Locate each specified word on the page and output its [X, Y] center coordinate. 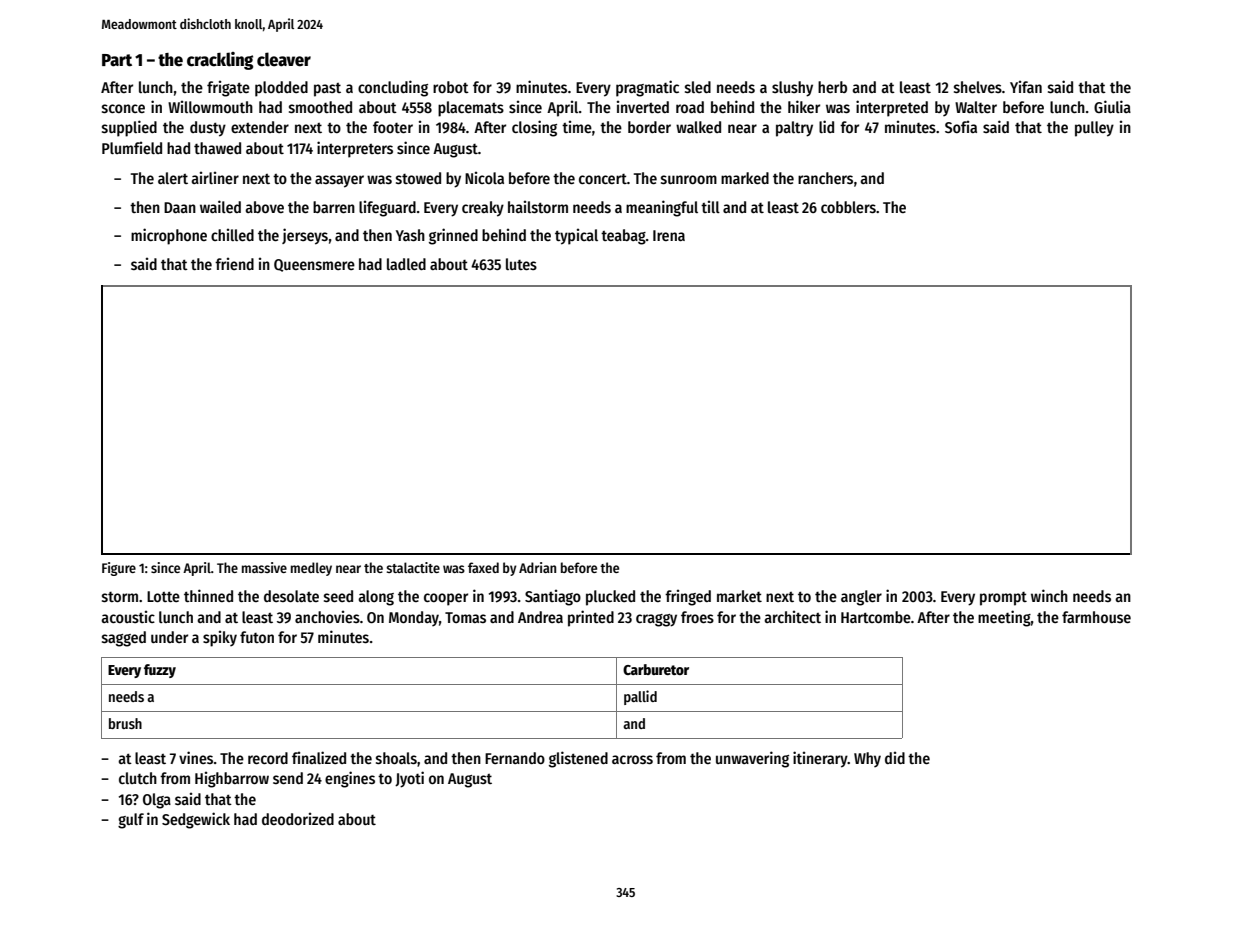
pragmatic [647, 88]
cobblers [848, 207]
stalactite [413, 567]
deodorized [298, 818]
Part [117, 60]
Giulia [1112, 106]
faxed [483, 567]
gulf [131, 821]
